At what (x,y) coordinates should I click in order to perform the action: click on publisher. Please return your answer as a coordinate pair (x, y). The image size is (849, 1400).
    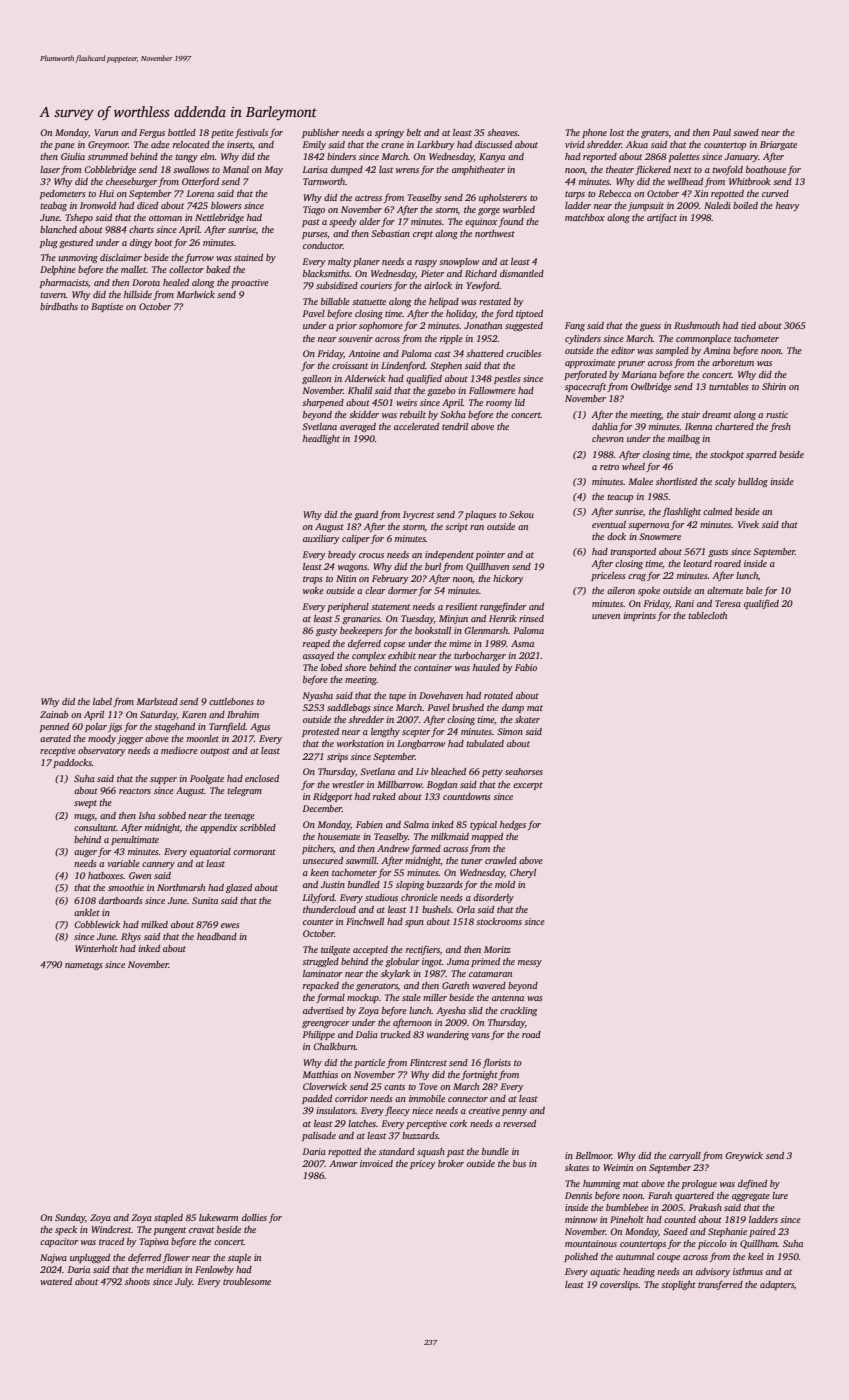
    Looking at the image, I should click on (321, 133).
